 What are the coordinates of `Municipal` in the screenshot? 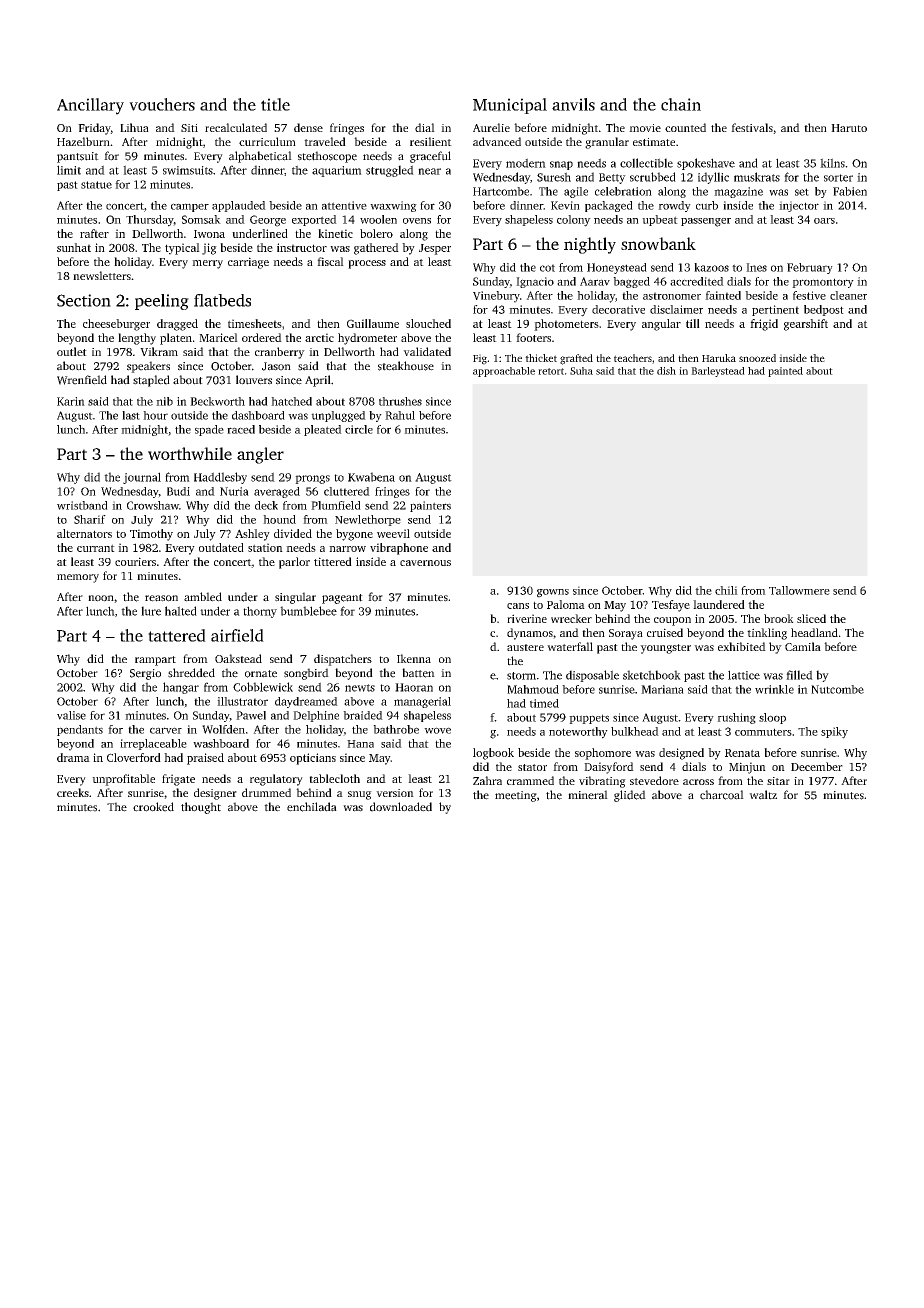 It's located at (510, 106).
